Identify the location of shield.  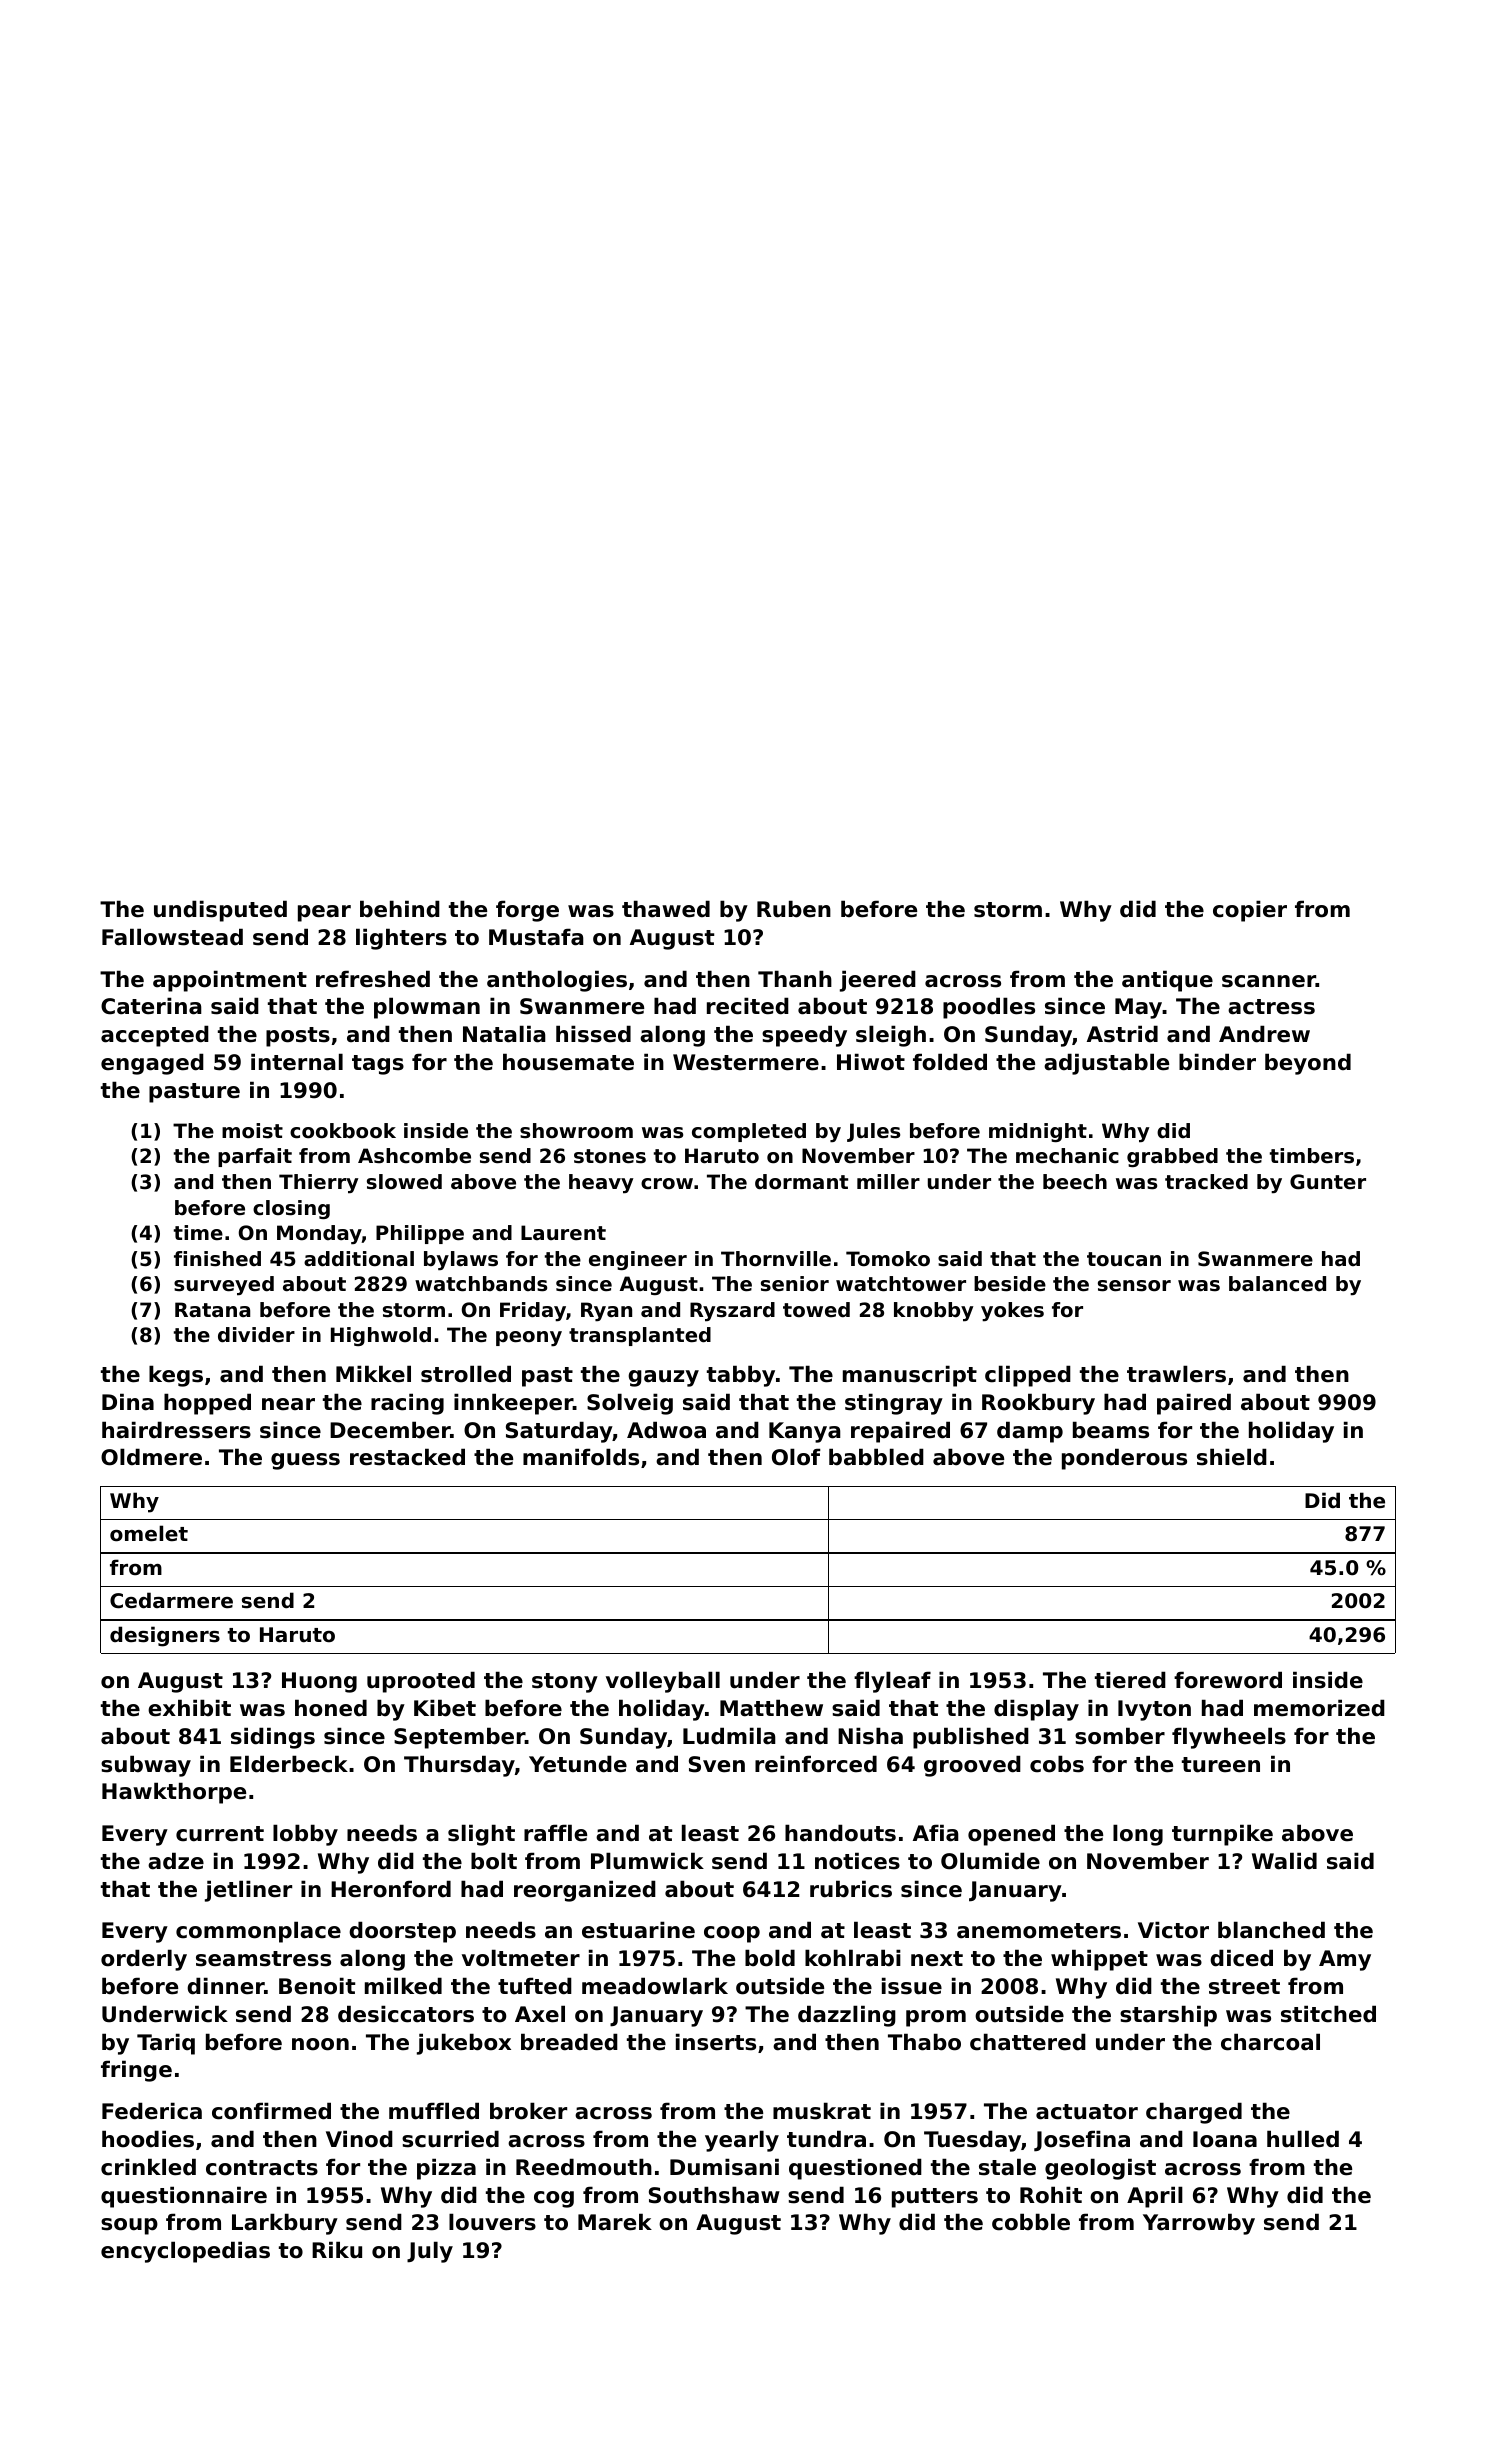
(1232, 1457).
